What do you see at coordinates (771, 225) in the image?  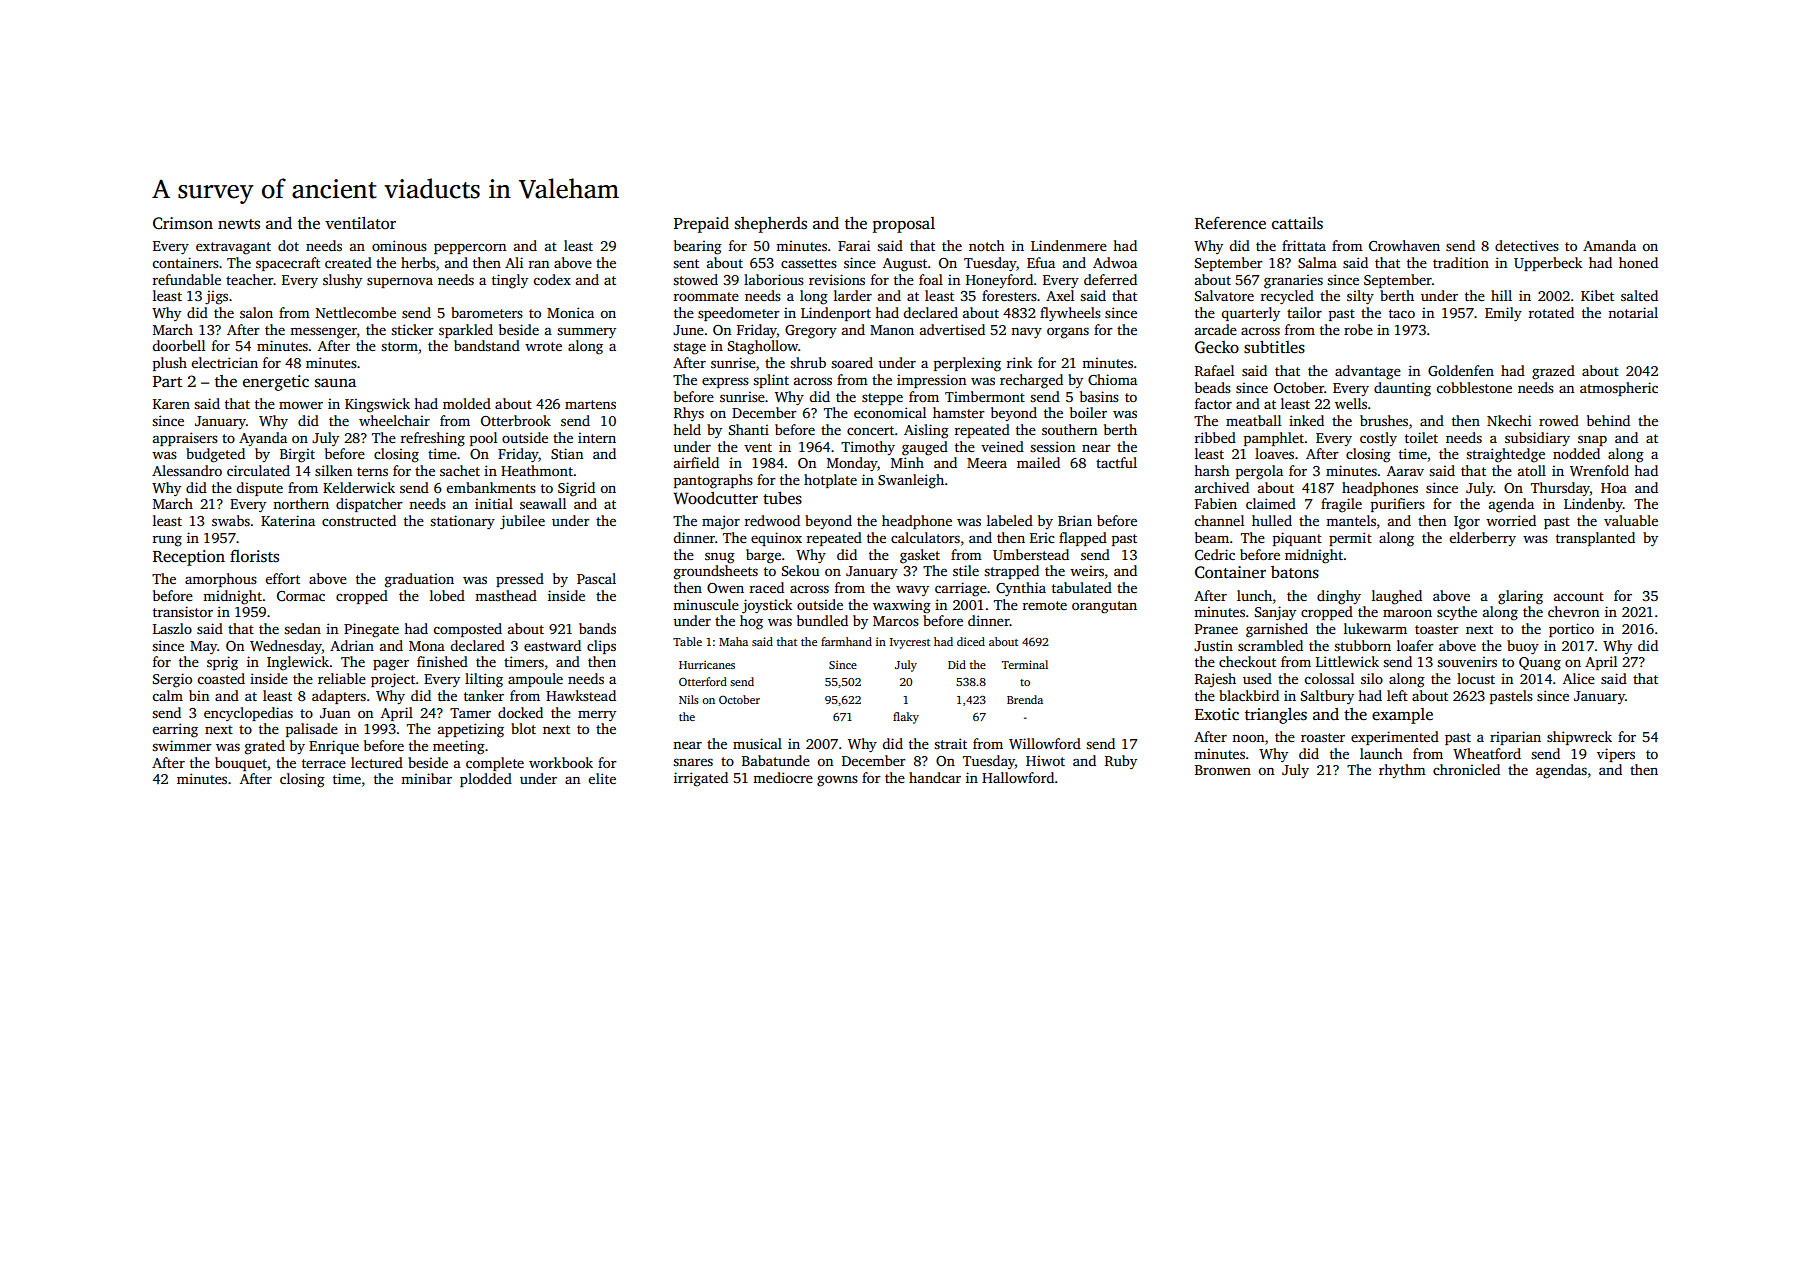 I see `shepherds` at bounding box center [771, 225].
